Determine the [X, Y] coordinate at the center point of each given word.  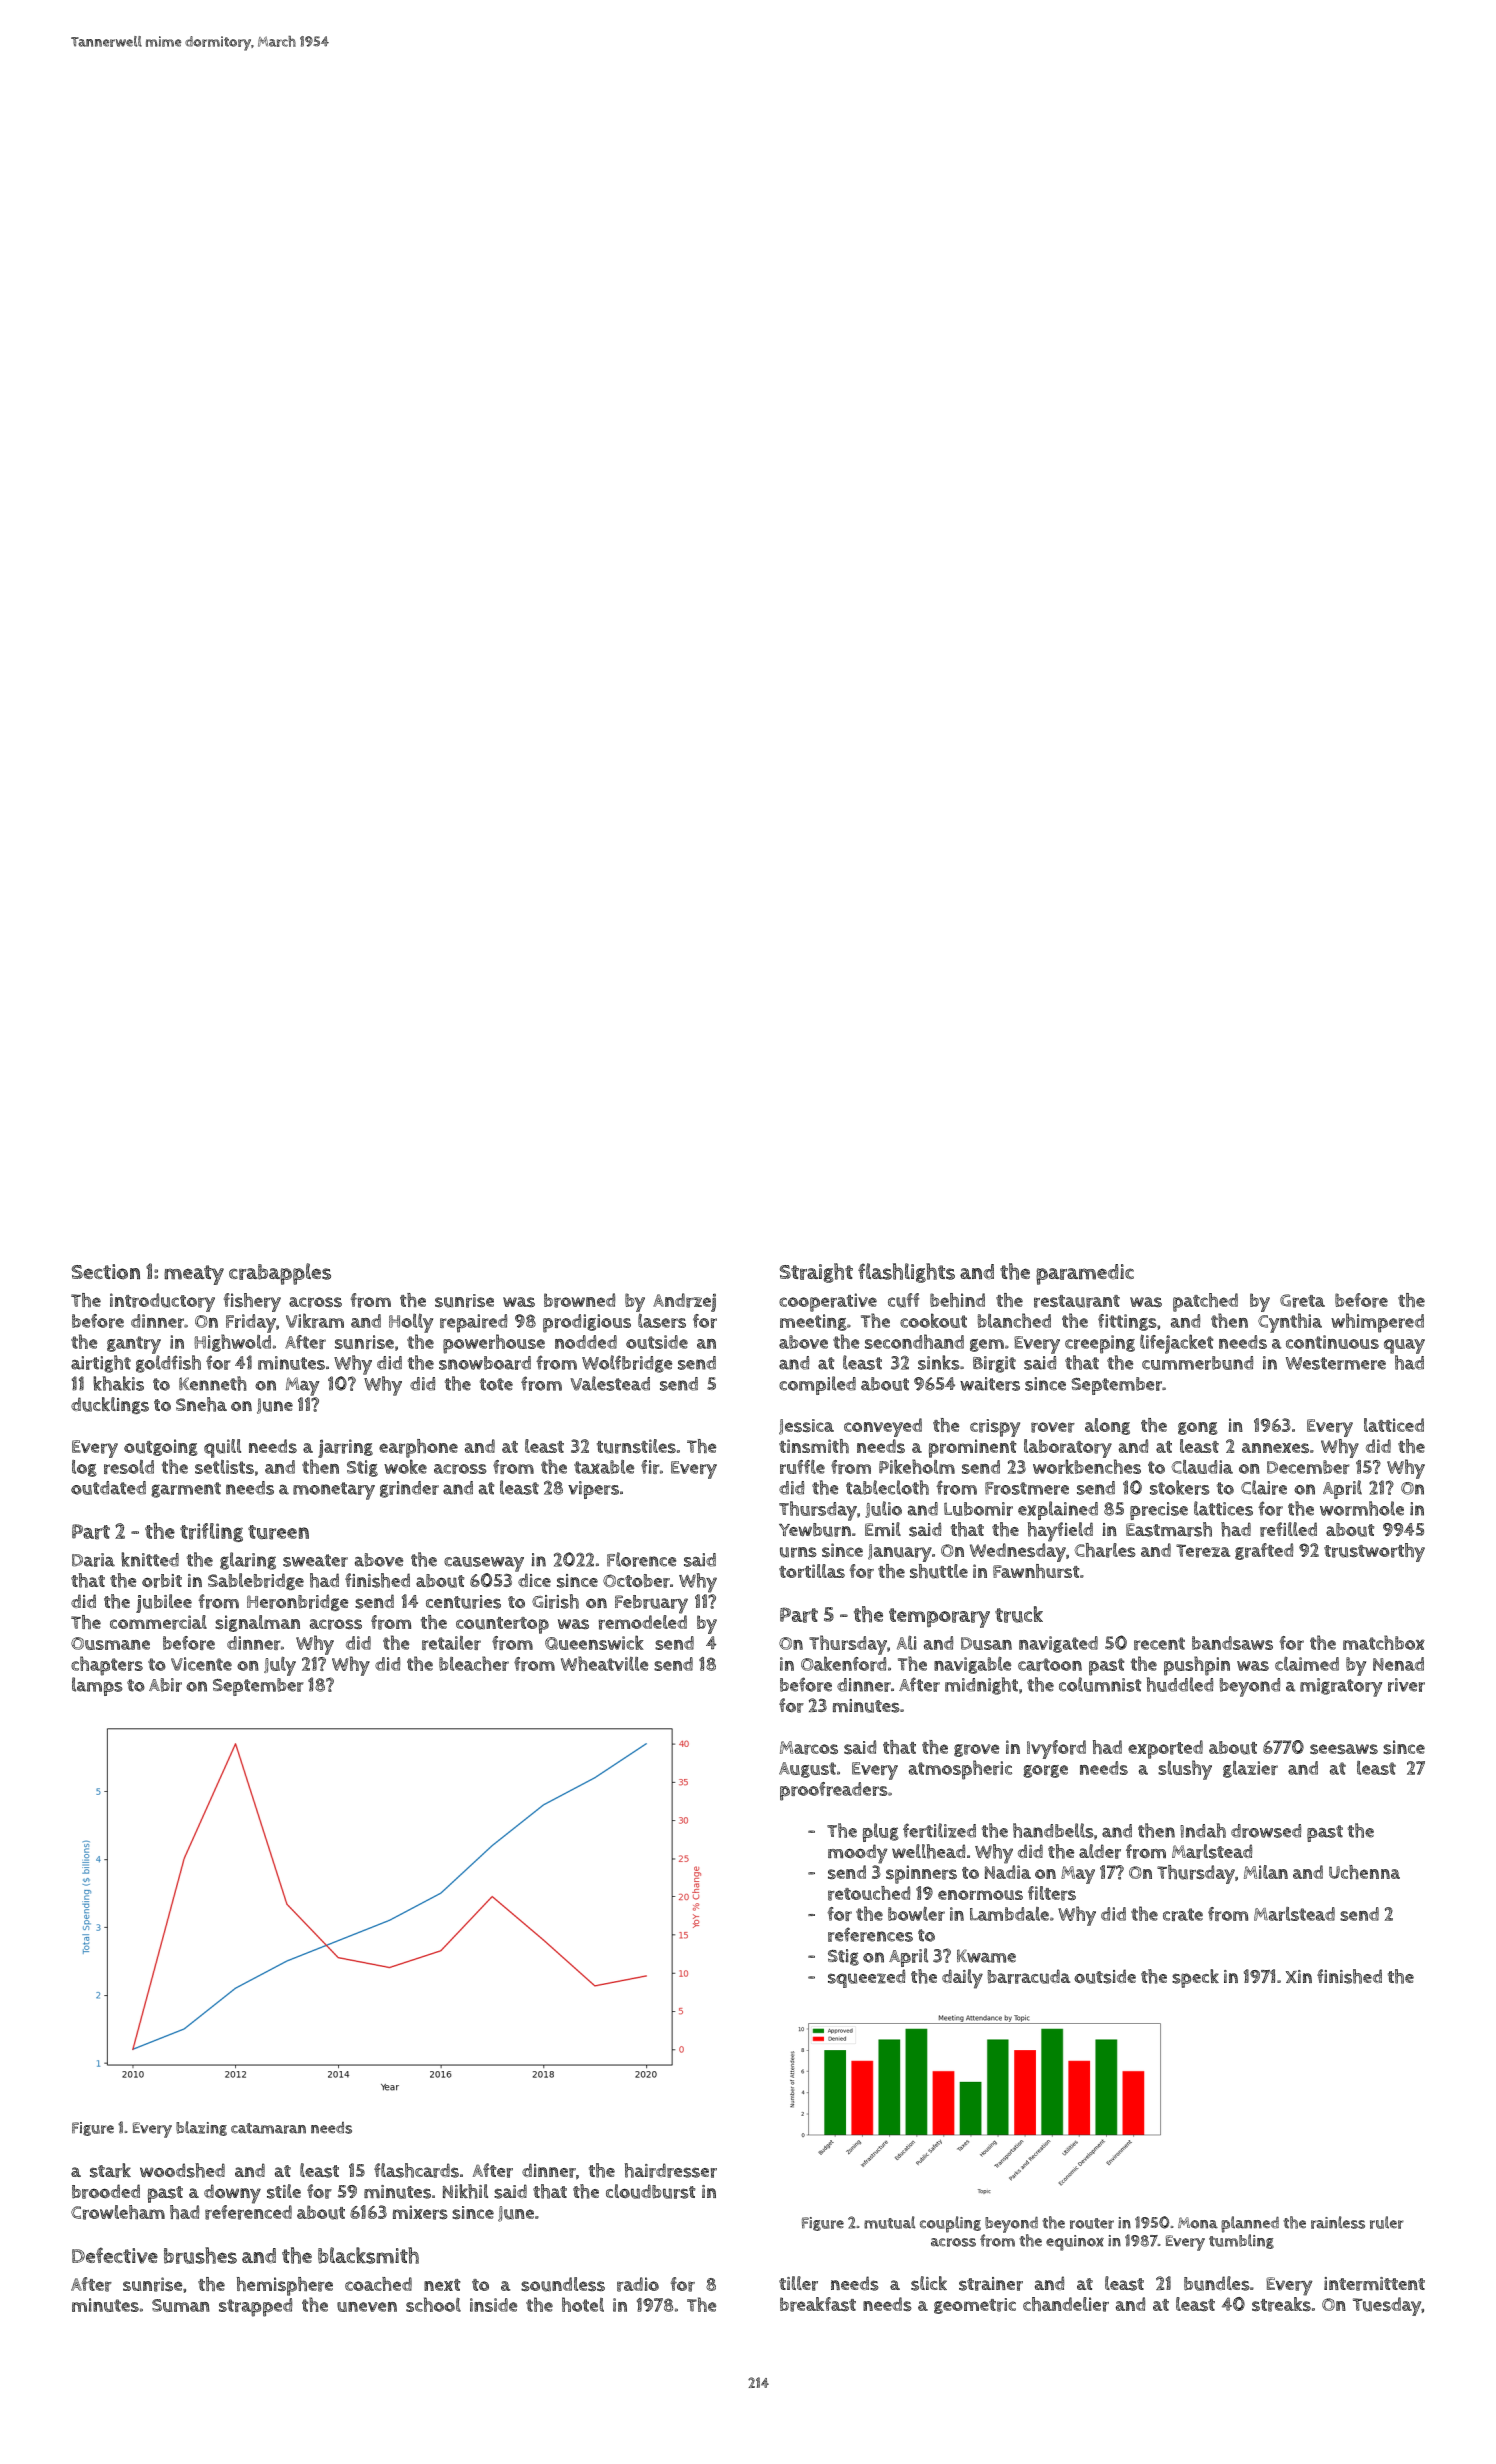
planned [1250, 2224]
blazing [201, 2128]
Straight [816, 1273]
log [84, 1468]
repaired [473, 1323]
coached [378, 2284]
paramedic [1085, 1274]
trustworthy [1374, 1552]
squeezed [866, 1978]
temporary [939, 1618]
